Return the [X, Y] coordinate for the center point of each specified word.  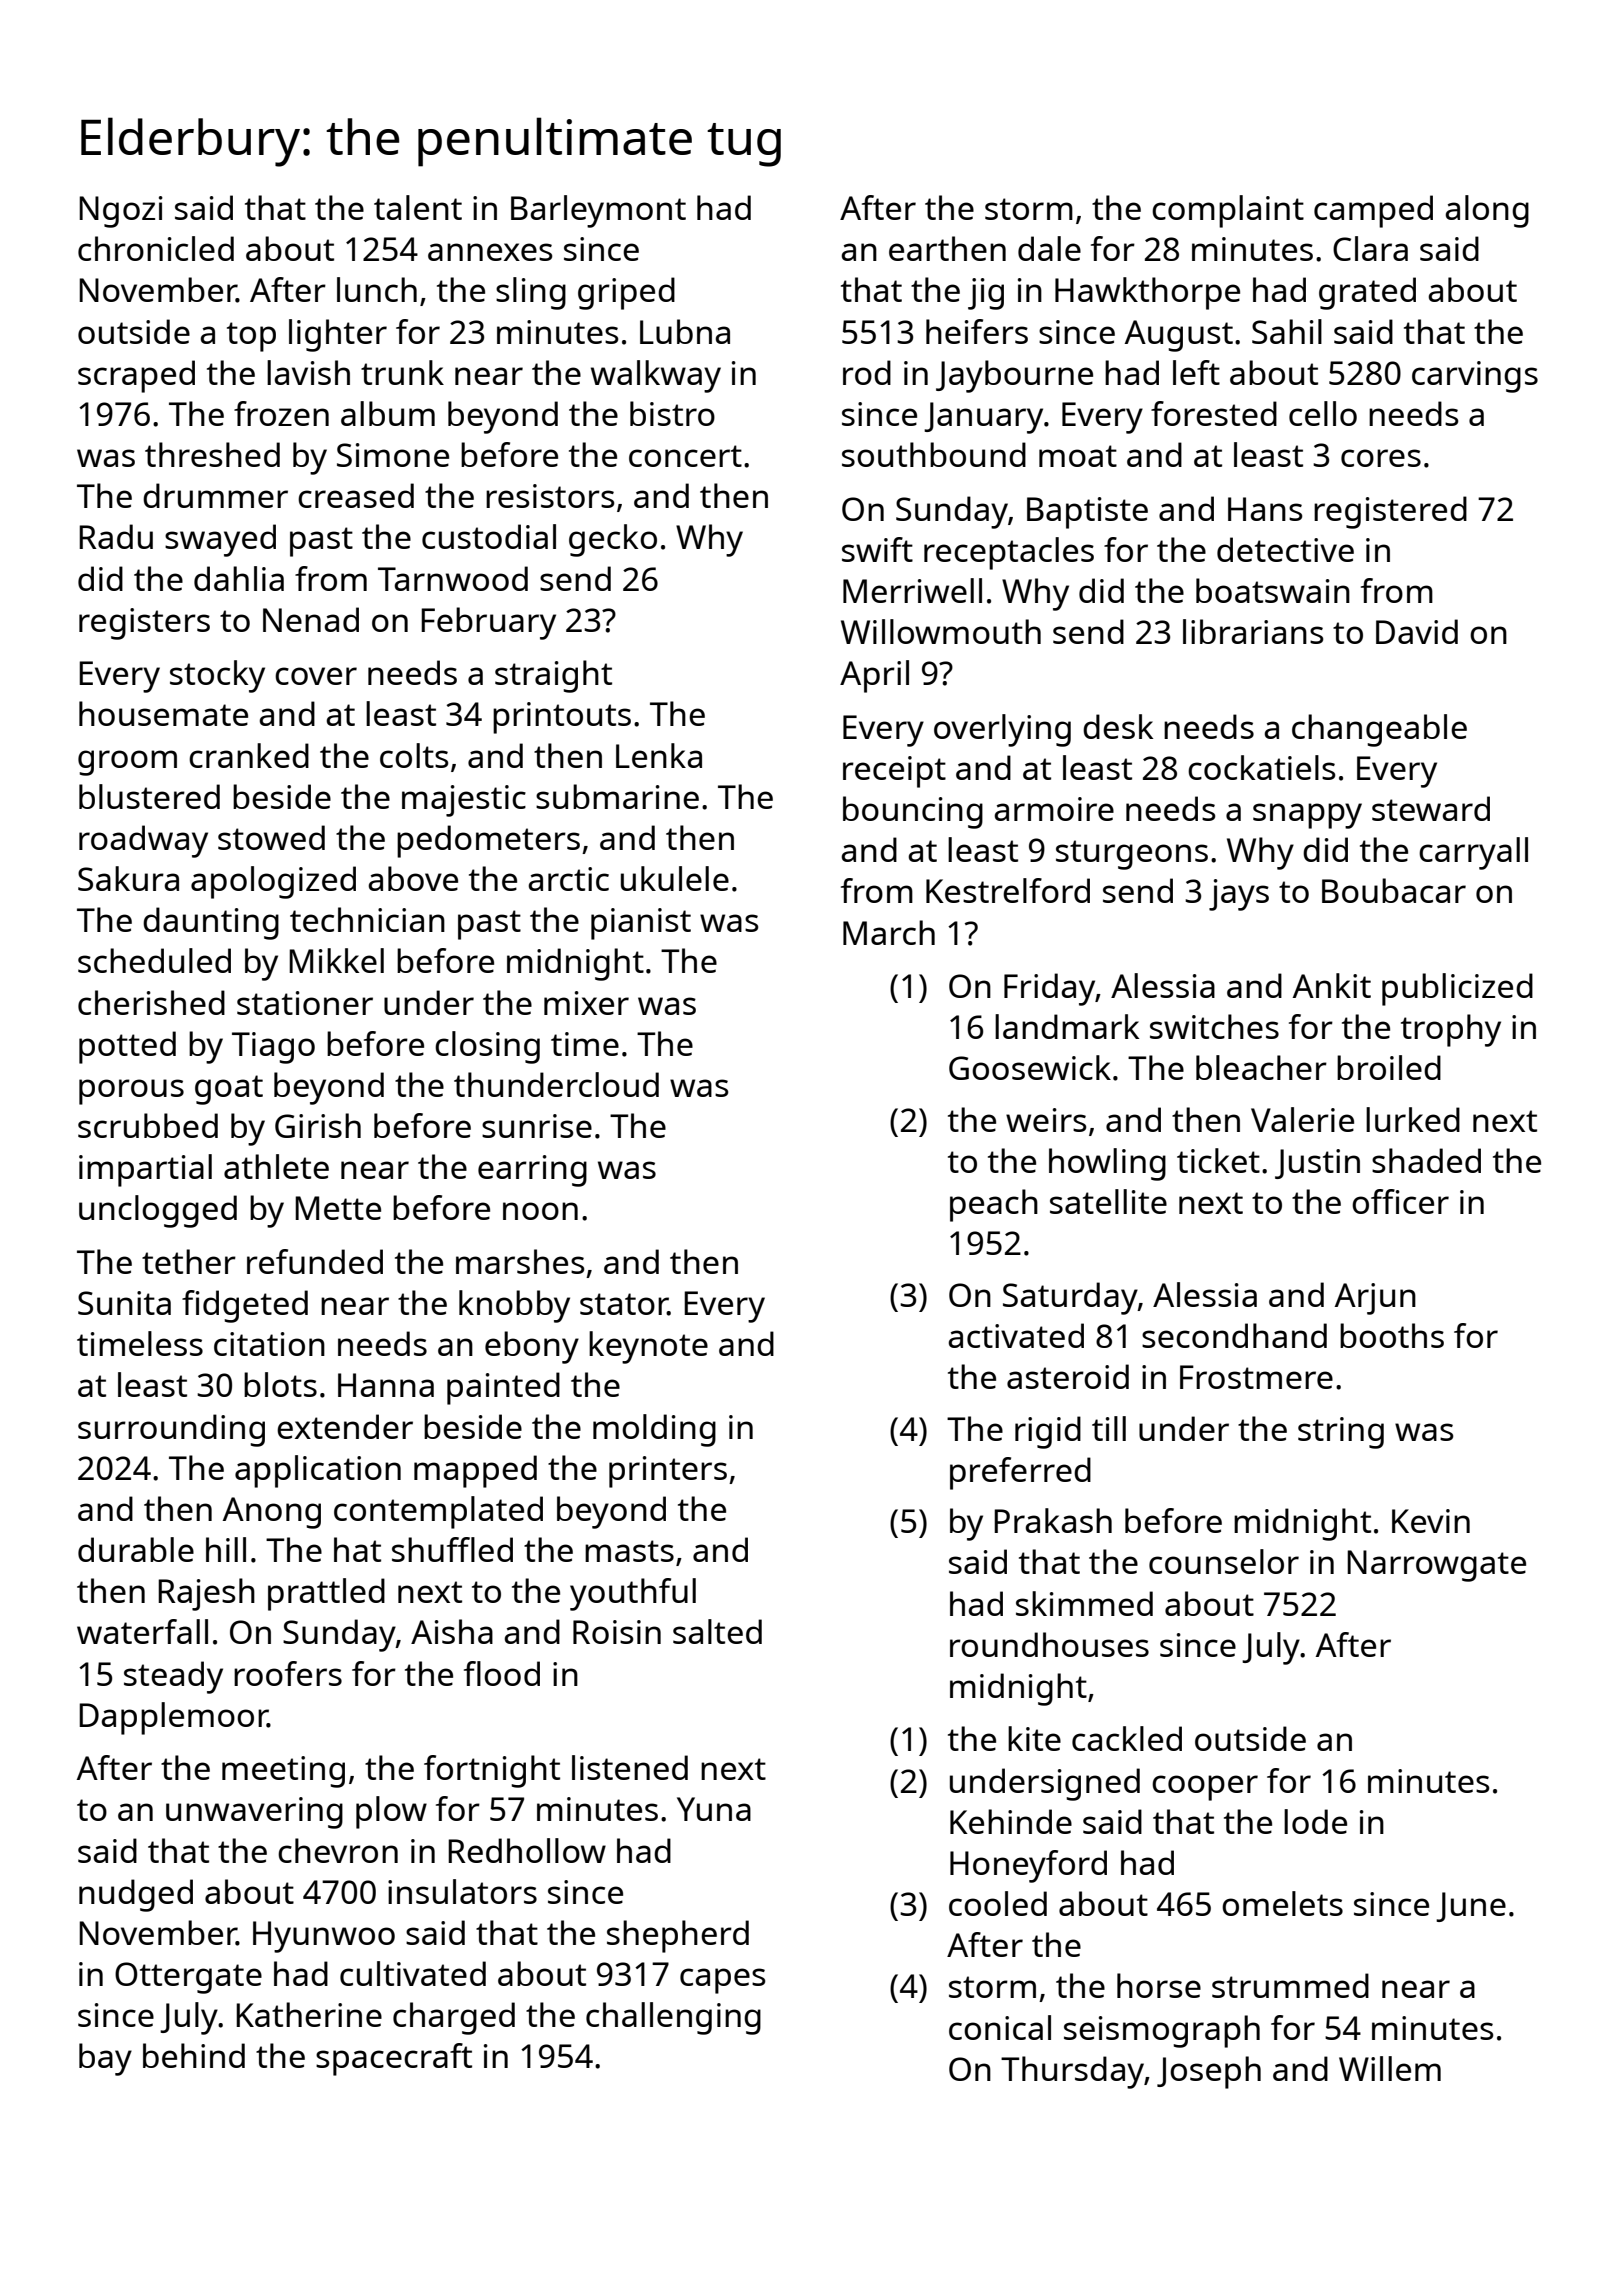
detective [1285, 549]
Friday [1050, 989]
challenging [673, 2018]
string [1341, 1433]
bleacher [1261, 1067]
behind [194, 2055]
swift [877, 549]
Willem [1390, 2068]
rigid [1048, 1432]
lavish [308, 372]
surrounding [171, 1430]
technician [367, 919]
